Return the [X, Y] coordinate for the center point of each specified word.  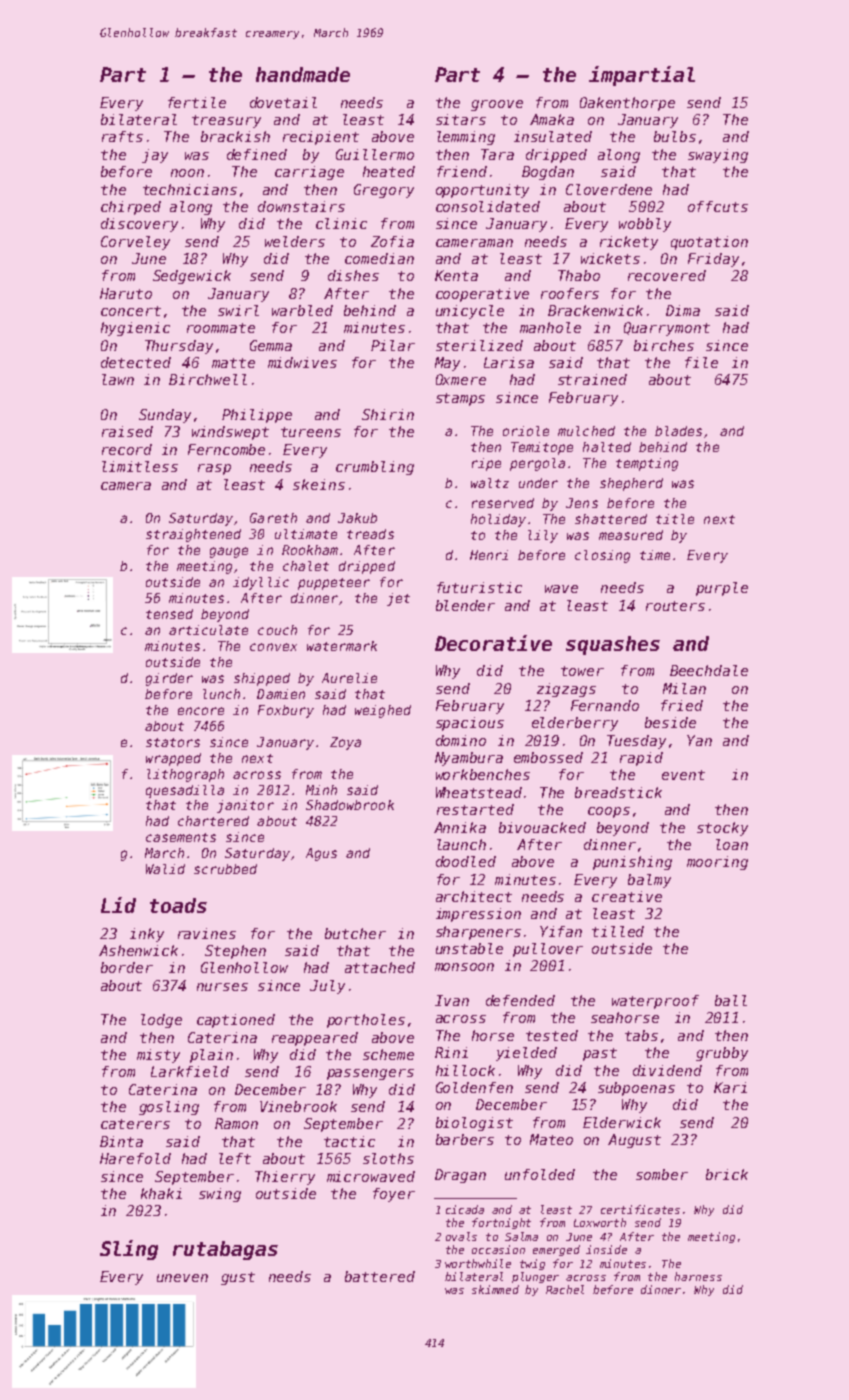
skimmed [495, 1289]
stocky [722, 829]
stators [173, 742]
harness [698, 1276]
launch [461, 844]
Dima [683, 310]
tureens [311, 432]
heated [389, 171]
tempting [647, 464]
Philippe [257, 416]
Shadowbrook [350, 805]
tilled [618, 931]
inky [147, 935]
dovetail [283, 102]
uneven [182, 1278]
